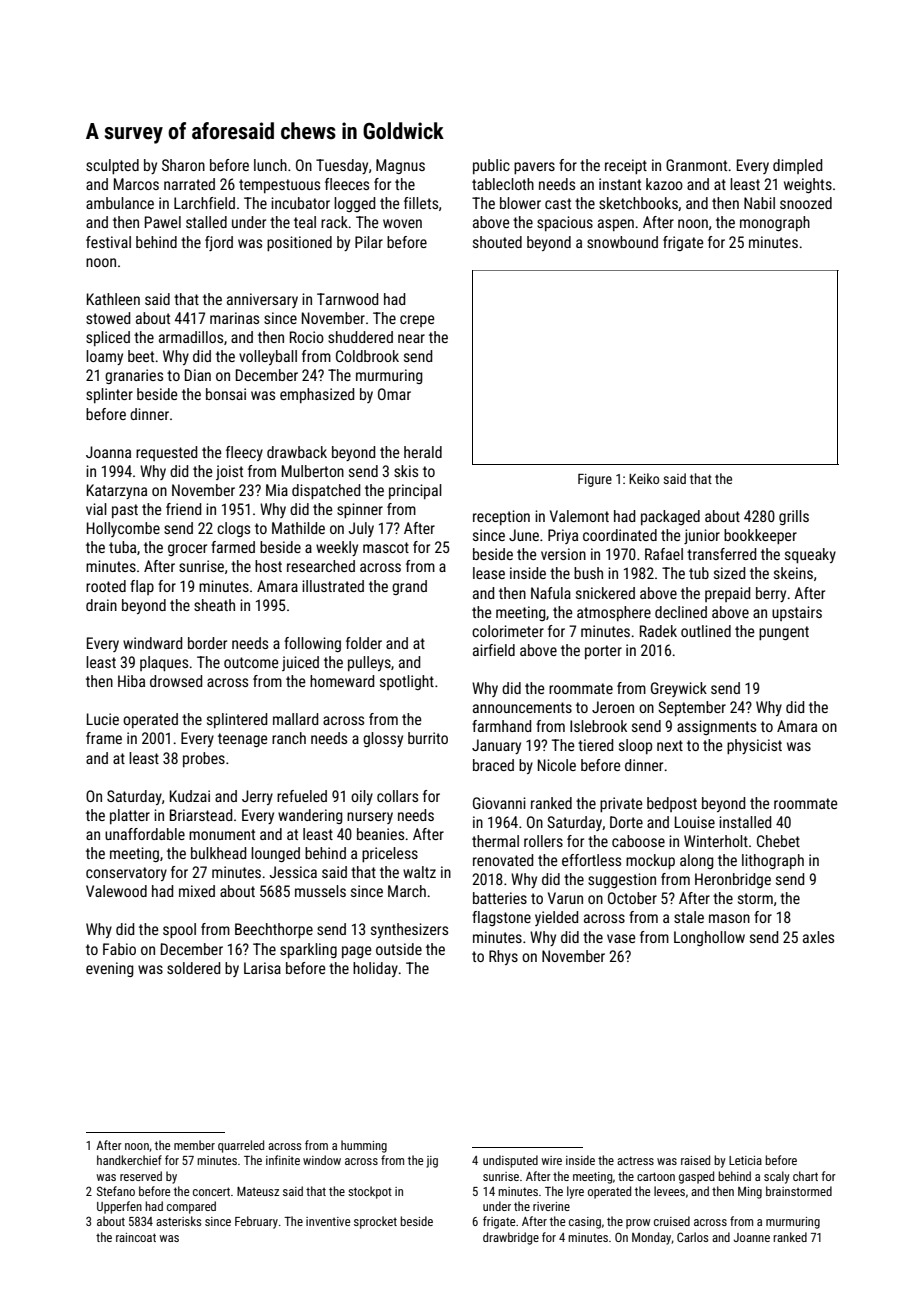 The image size is (924, 1308). I want to click on lunch, so click(270, 165).
